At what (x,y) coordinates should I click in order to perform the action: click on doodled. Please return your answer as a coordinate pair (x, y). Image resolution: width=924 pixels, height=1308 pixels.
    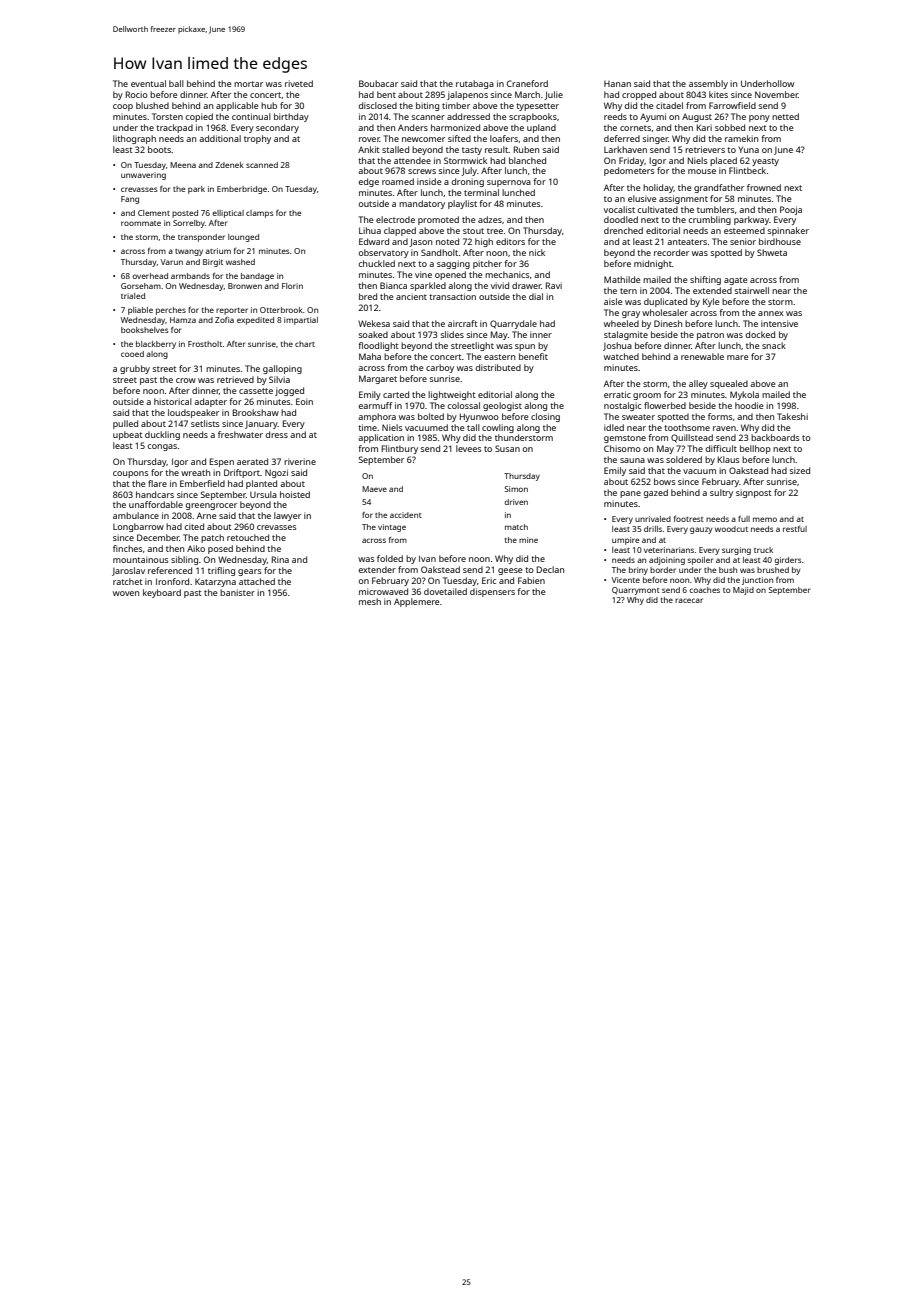
    Looking at the image, I should click on (621, 219).
